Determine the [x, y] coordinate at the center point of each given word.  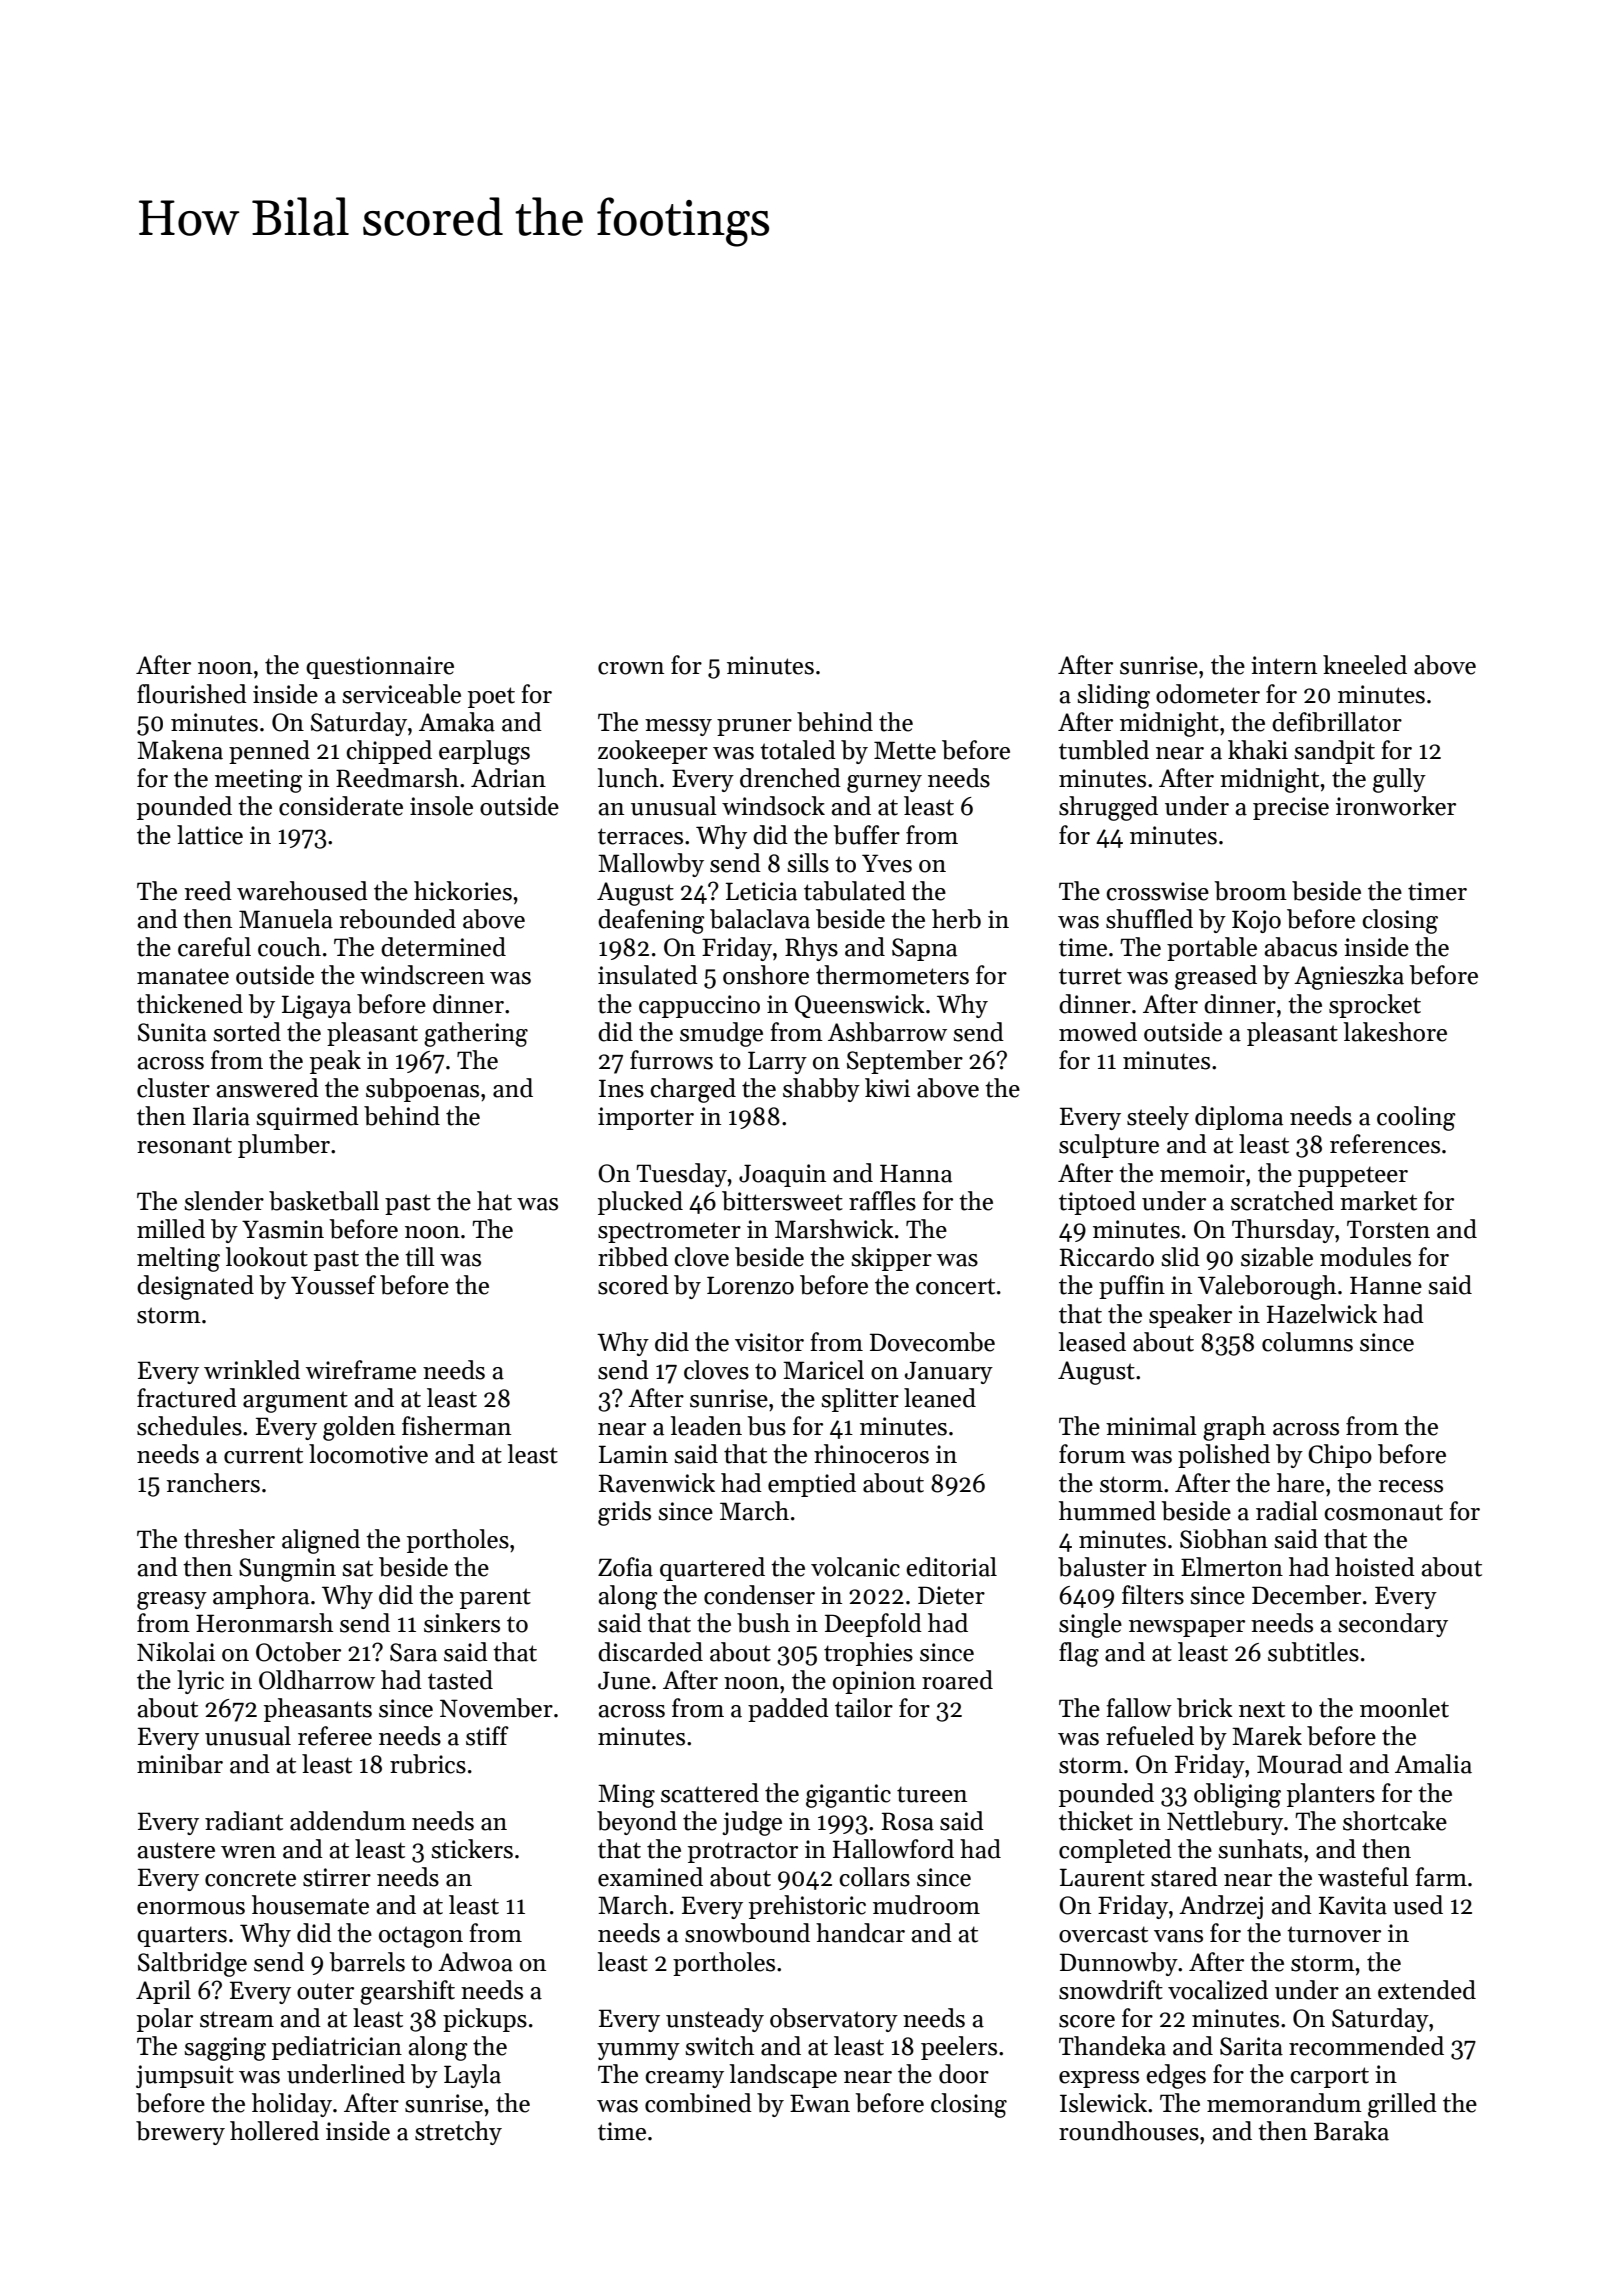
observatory [834, 2020]
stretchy [458, 2133]
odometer [1208, 694]
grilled [1402, 2105]
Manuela [286, 919]
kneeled [1365, 665]
